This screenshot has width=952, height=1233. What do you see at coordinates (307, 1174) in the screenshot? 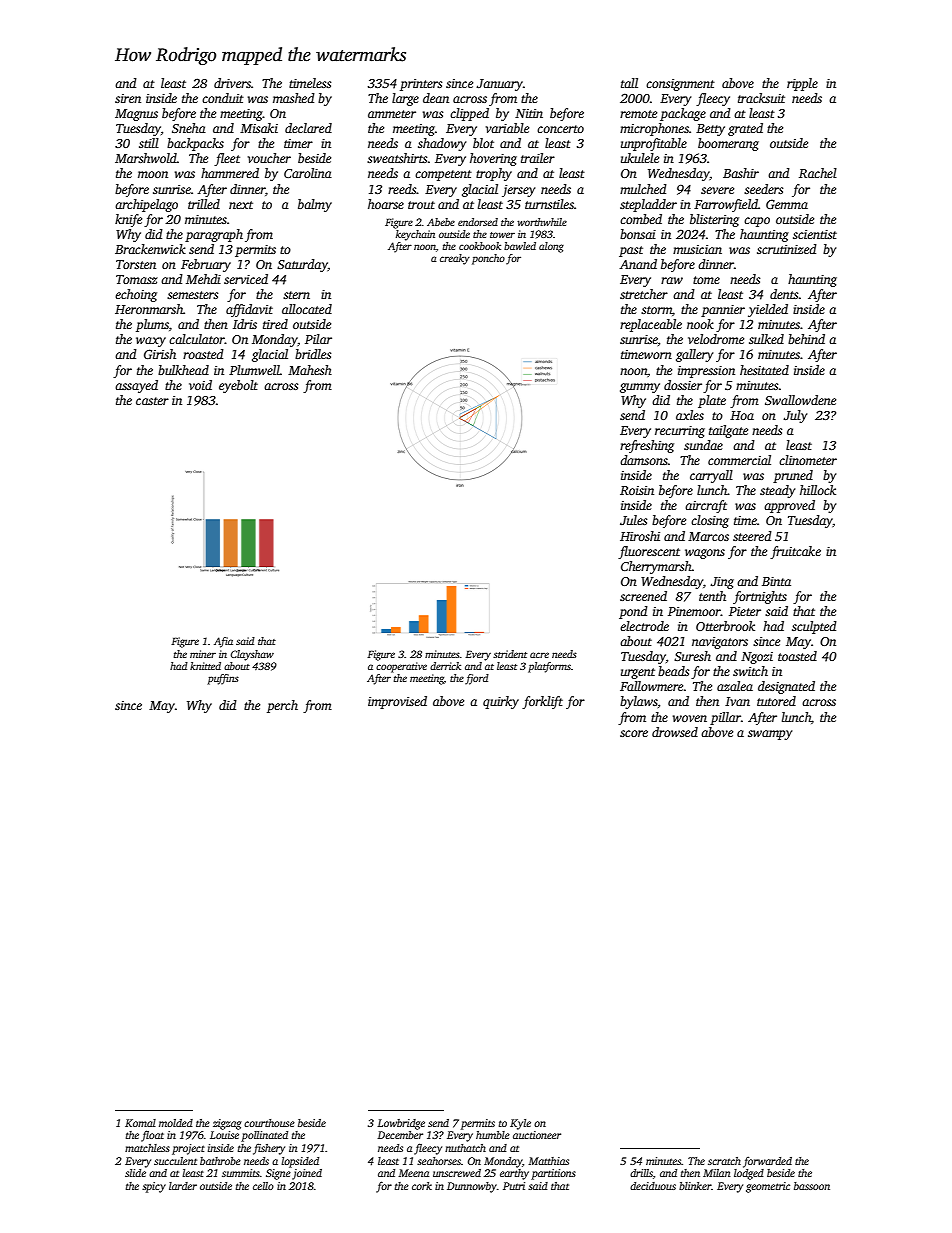
I see `joined` at bounding box center [307, 1174].
